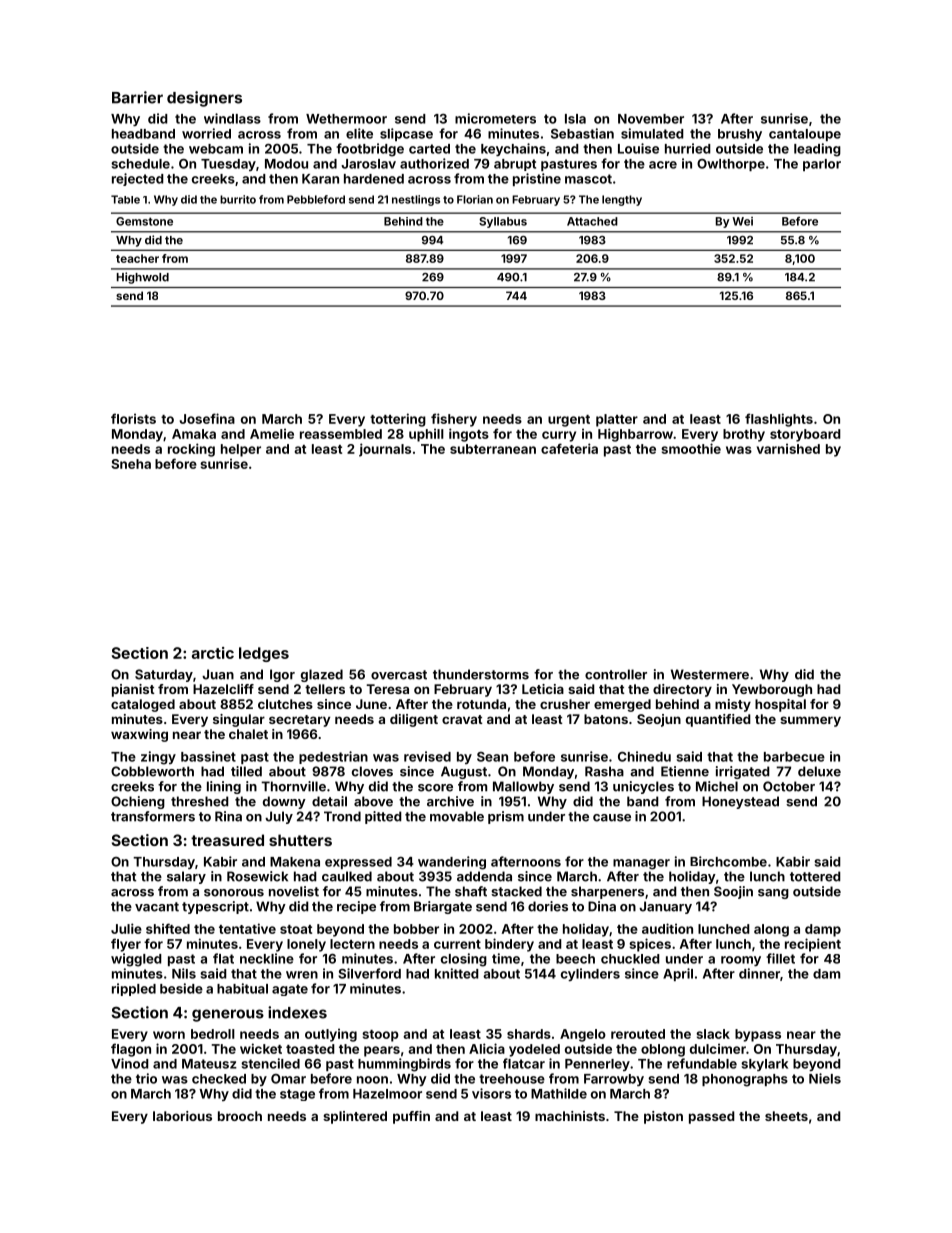 The image size is (952, 1233). I want to click on stoat, so click(296, 929).
